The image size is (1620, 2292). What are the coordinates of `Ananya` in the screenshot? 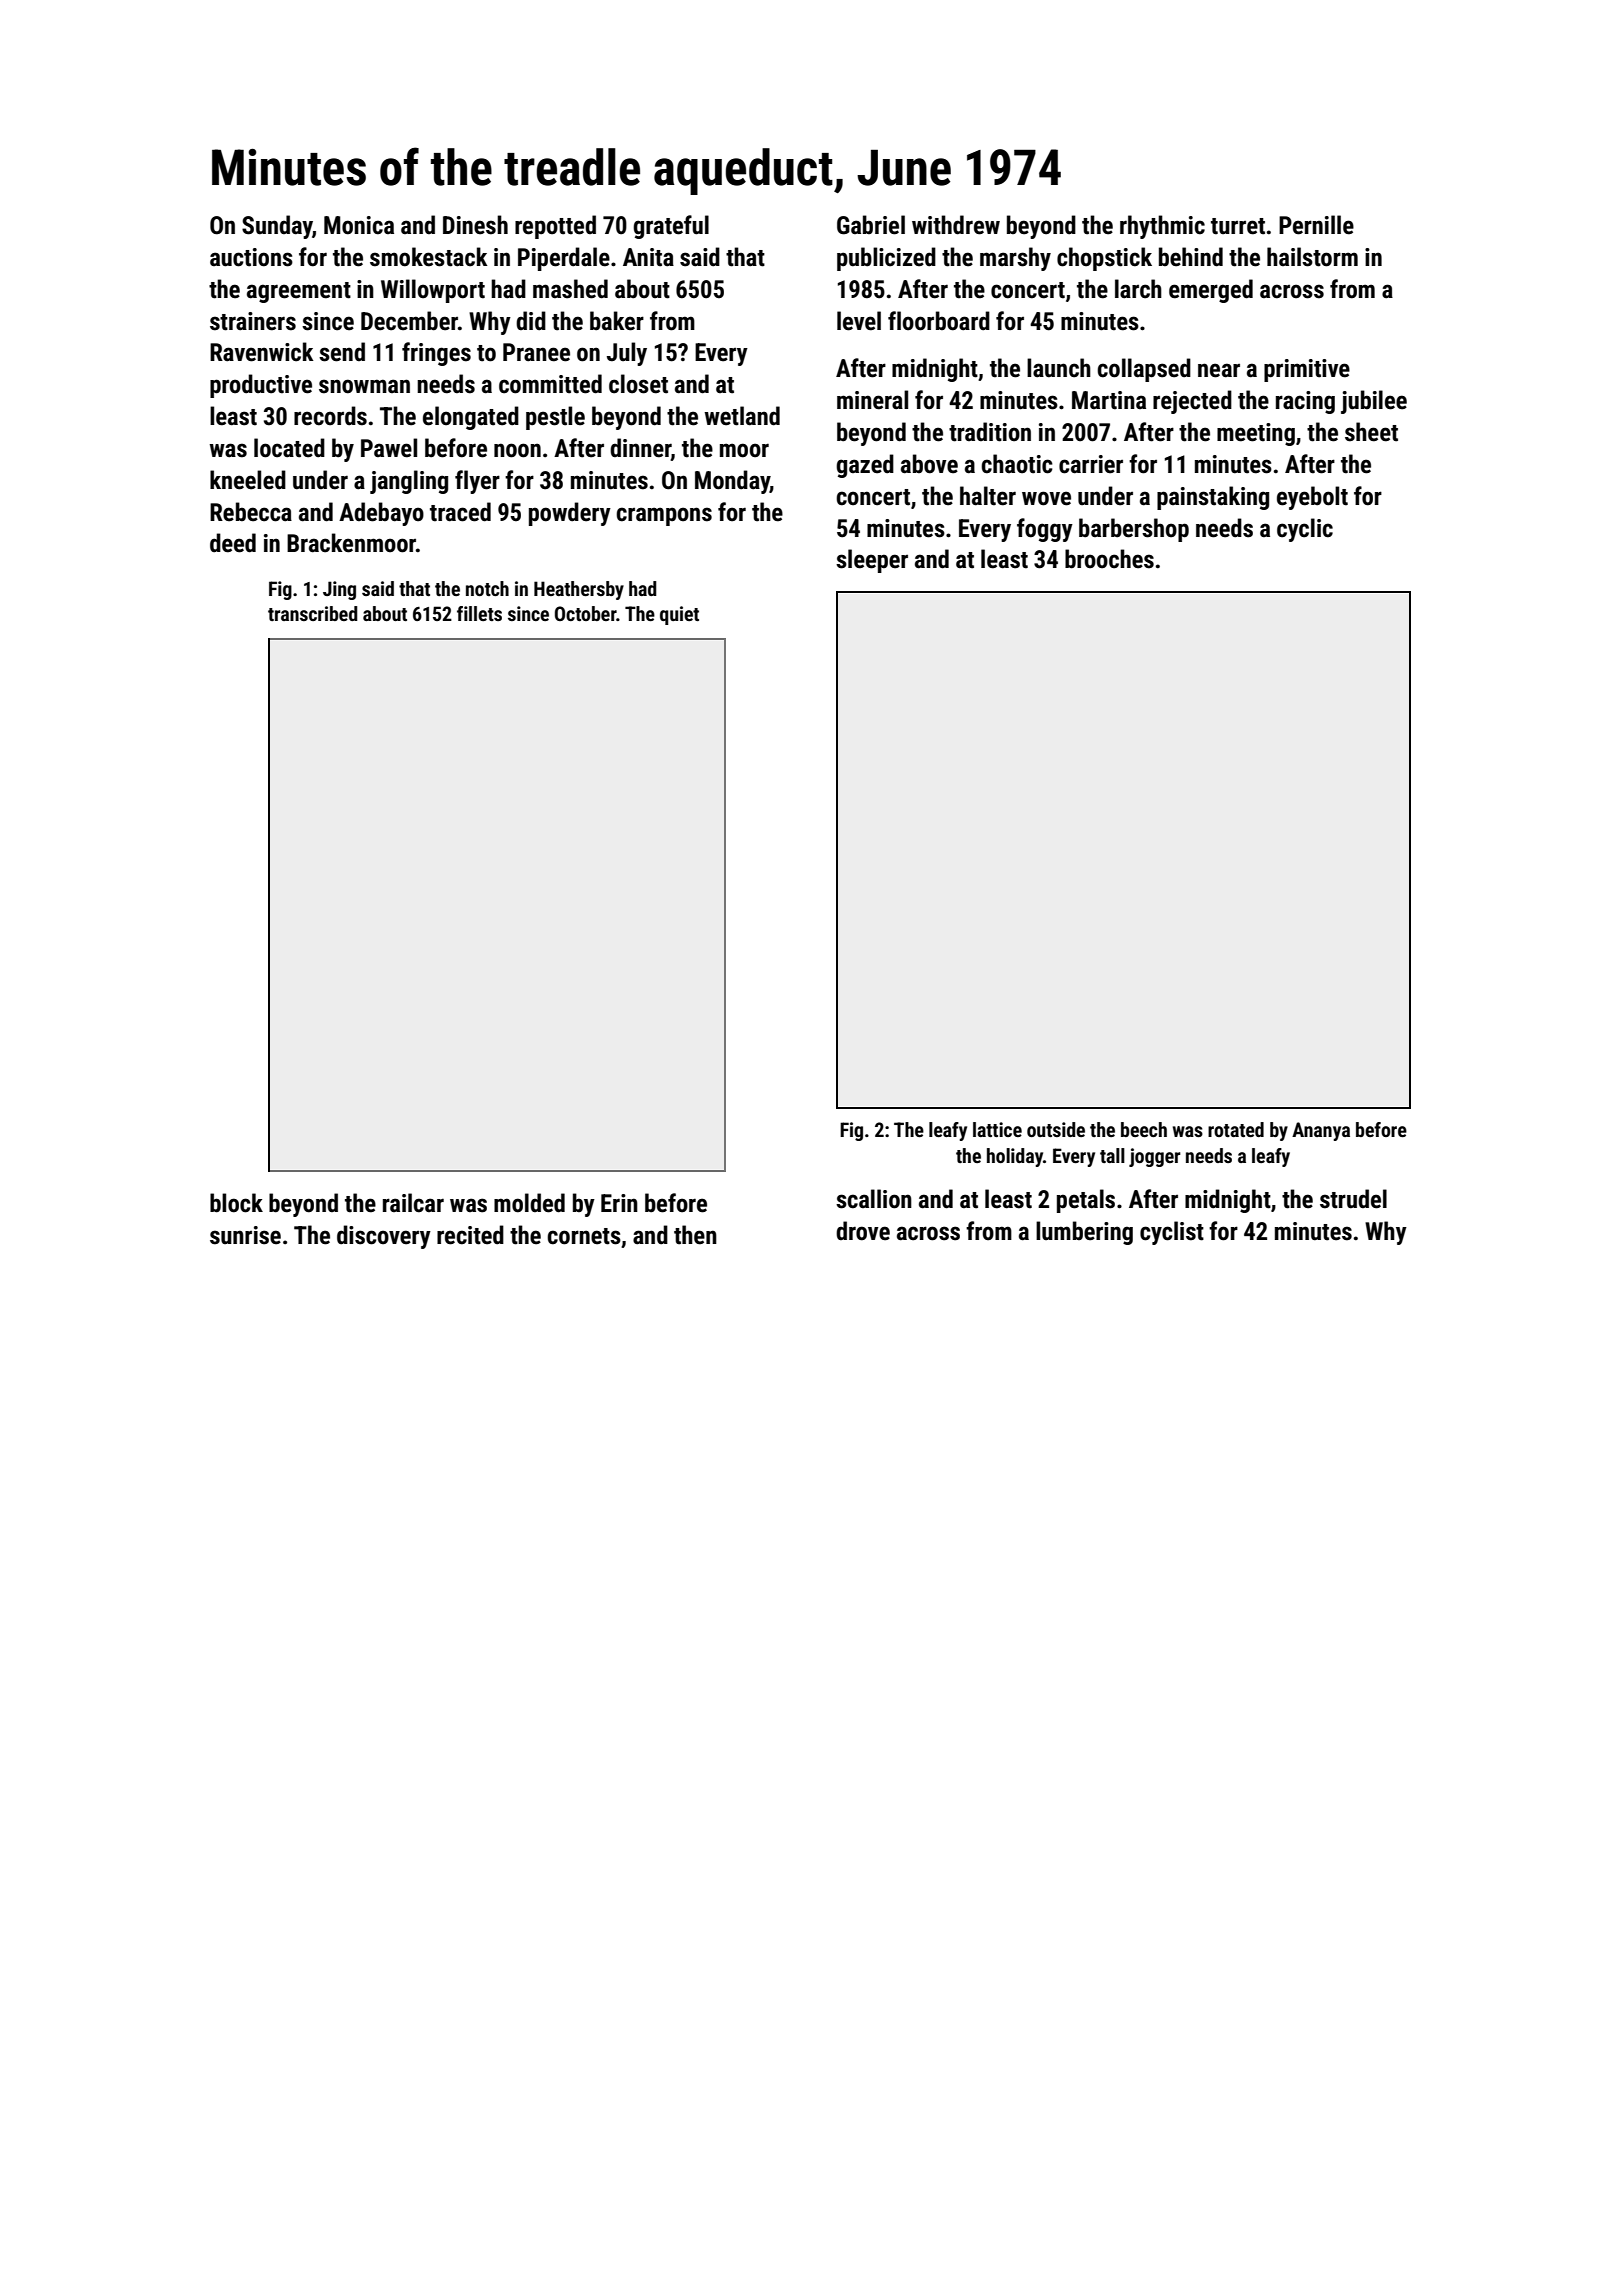 It's located at (1321, 1131).
